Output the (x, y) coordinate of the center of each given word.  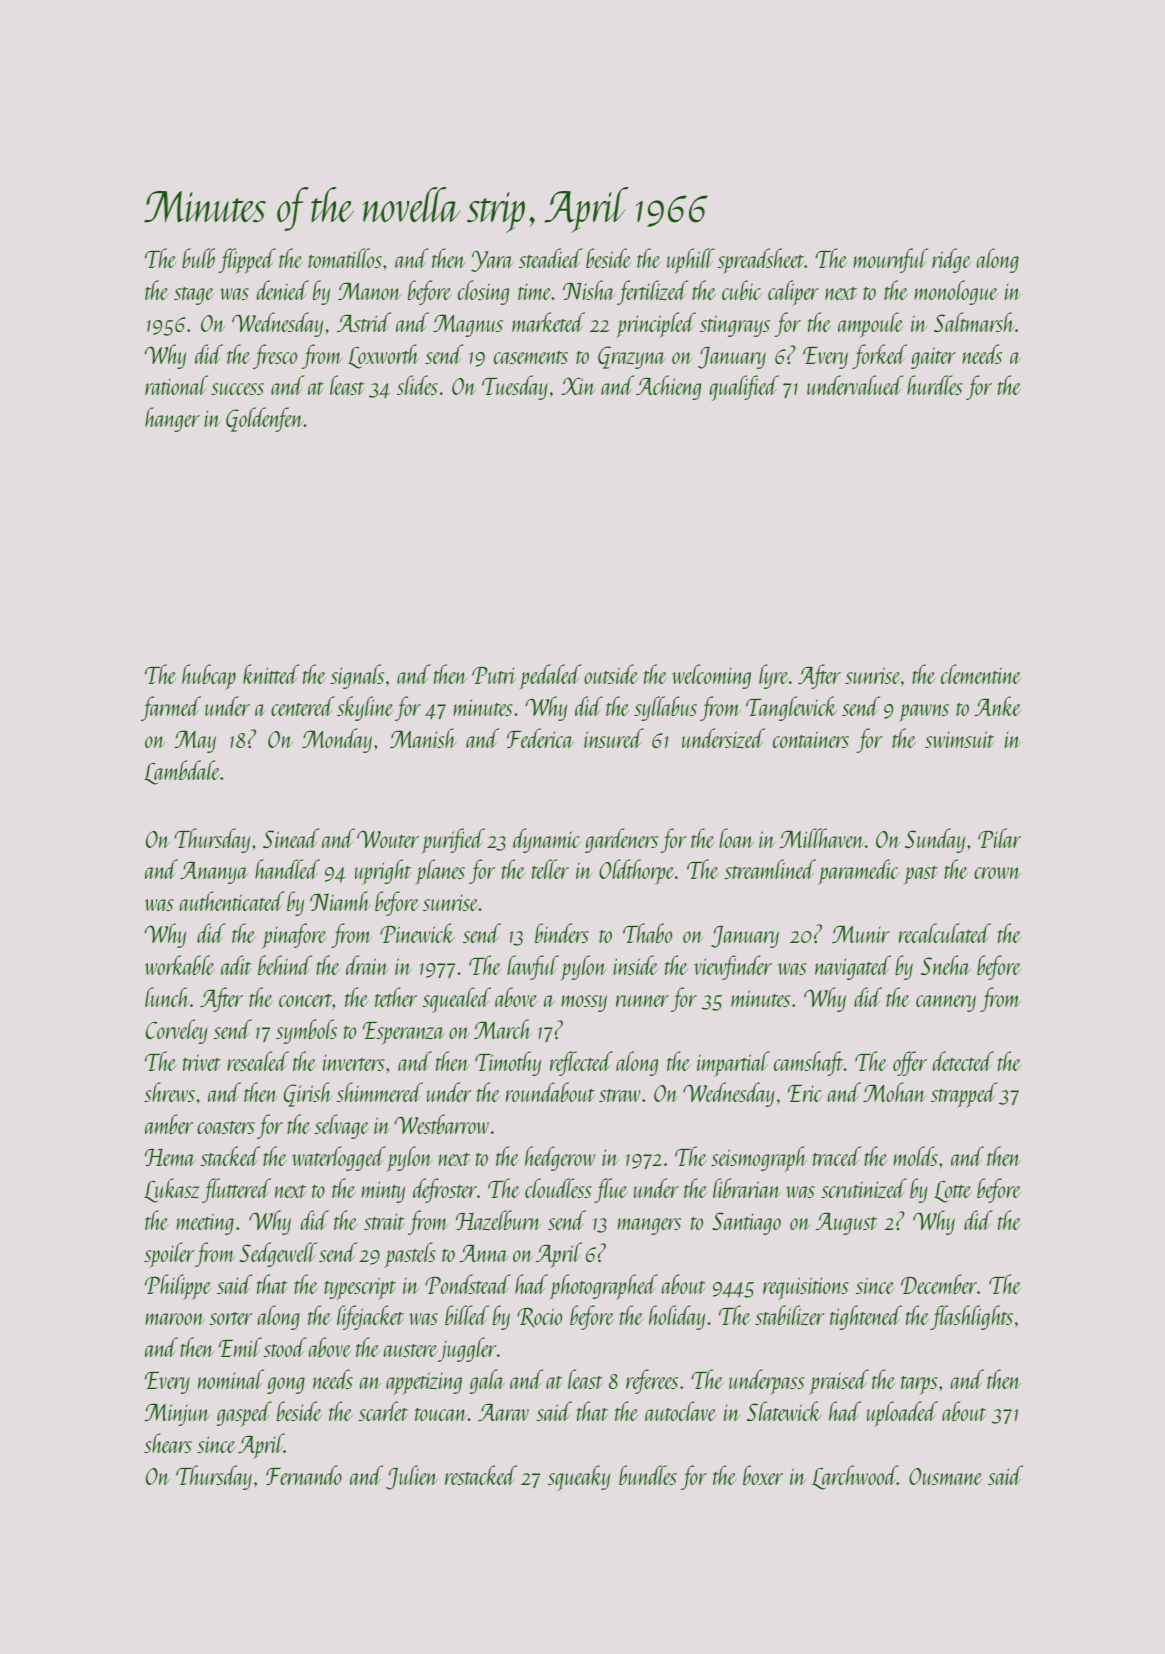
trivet (202, 1062)
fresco (275, 356)
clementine (981, 674)
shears (168, 1443)
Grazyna (632, 357)
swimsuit (960, 739)
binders (562, 933)
